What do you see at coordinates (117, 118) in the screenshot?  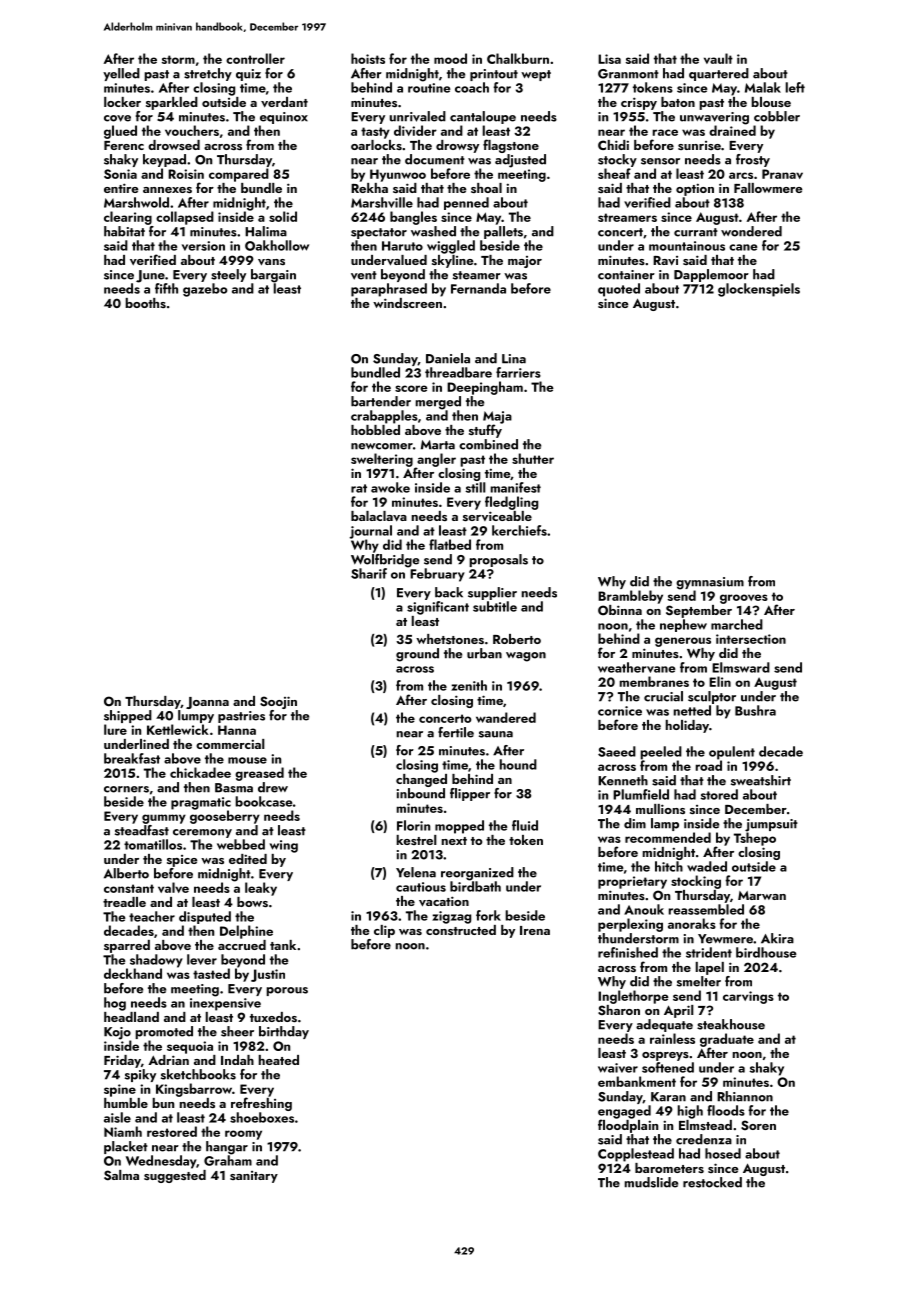 I see `cove` at bounding box center [117, 118].
